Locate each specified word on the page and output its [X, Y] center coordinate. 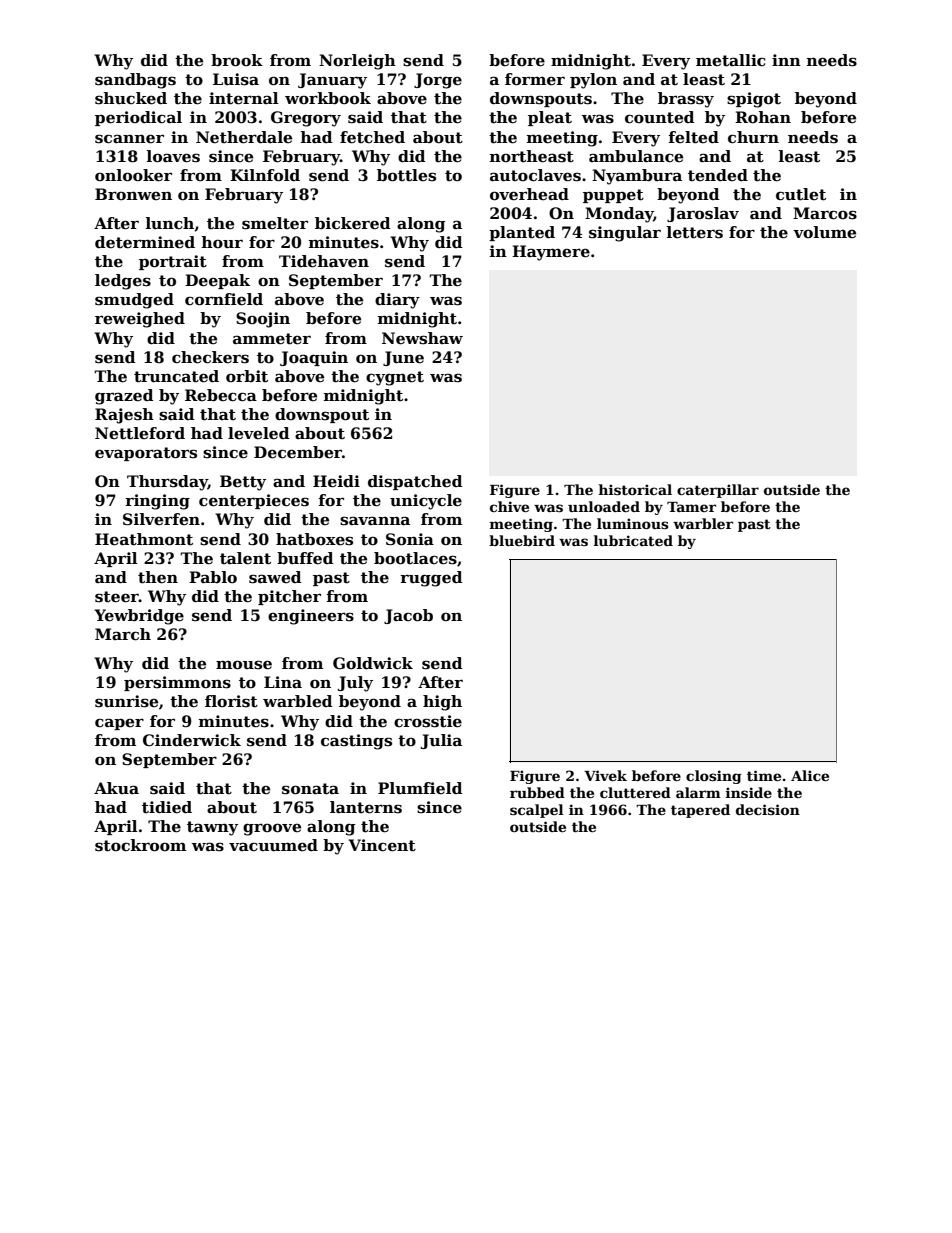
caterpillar [718, 491]
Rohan [763, 117]
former [535, 79]
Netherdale [244, 137]
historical [635, 489]
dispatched [415, 482]
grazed [124, 397]
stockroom [140, 845]
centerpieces [254, 501]
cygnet [395, 378]
